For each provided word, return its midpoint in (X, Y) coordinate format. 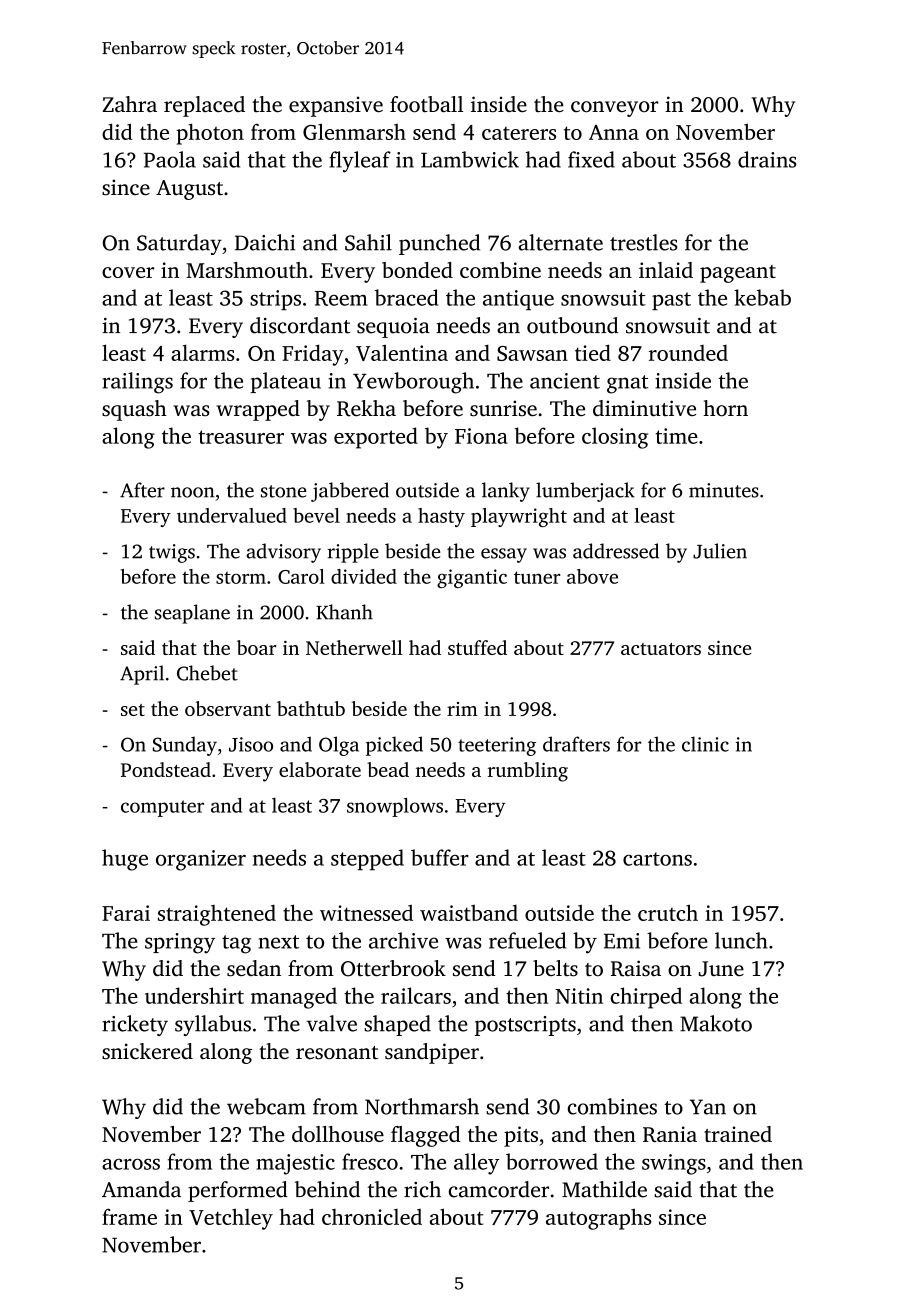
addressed (616, 551)
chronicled (372, 1217)
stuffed (477, 647)
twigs (172, 553)
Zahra (129, 104)
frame (129, 1216)
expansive (336, 106)
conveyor (615, 109)
